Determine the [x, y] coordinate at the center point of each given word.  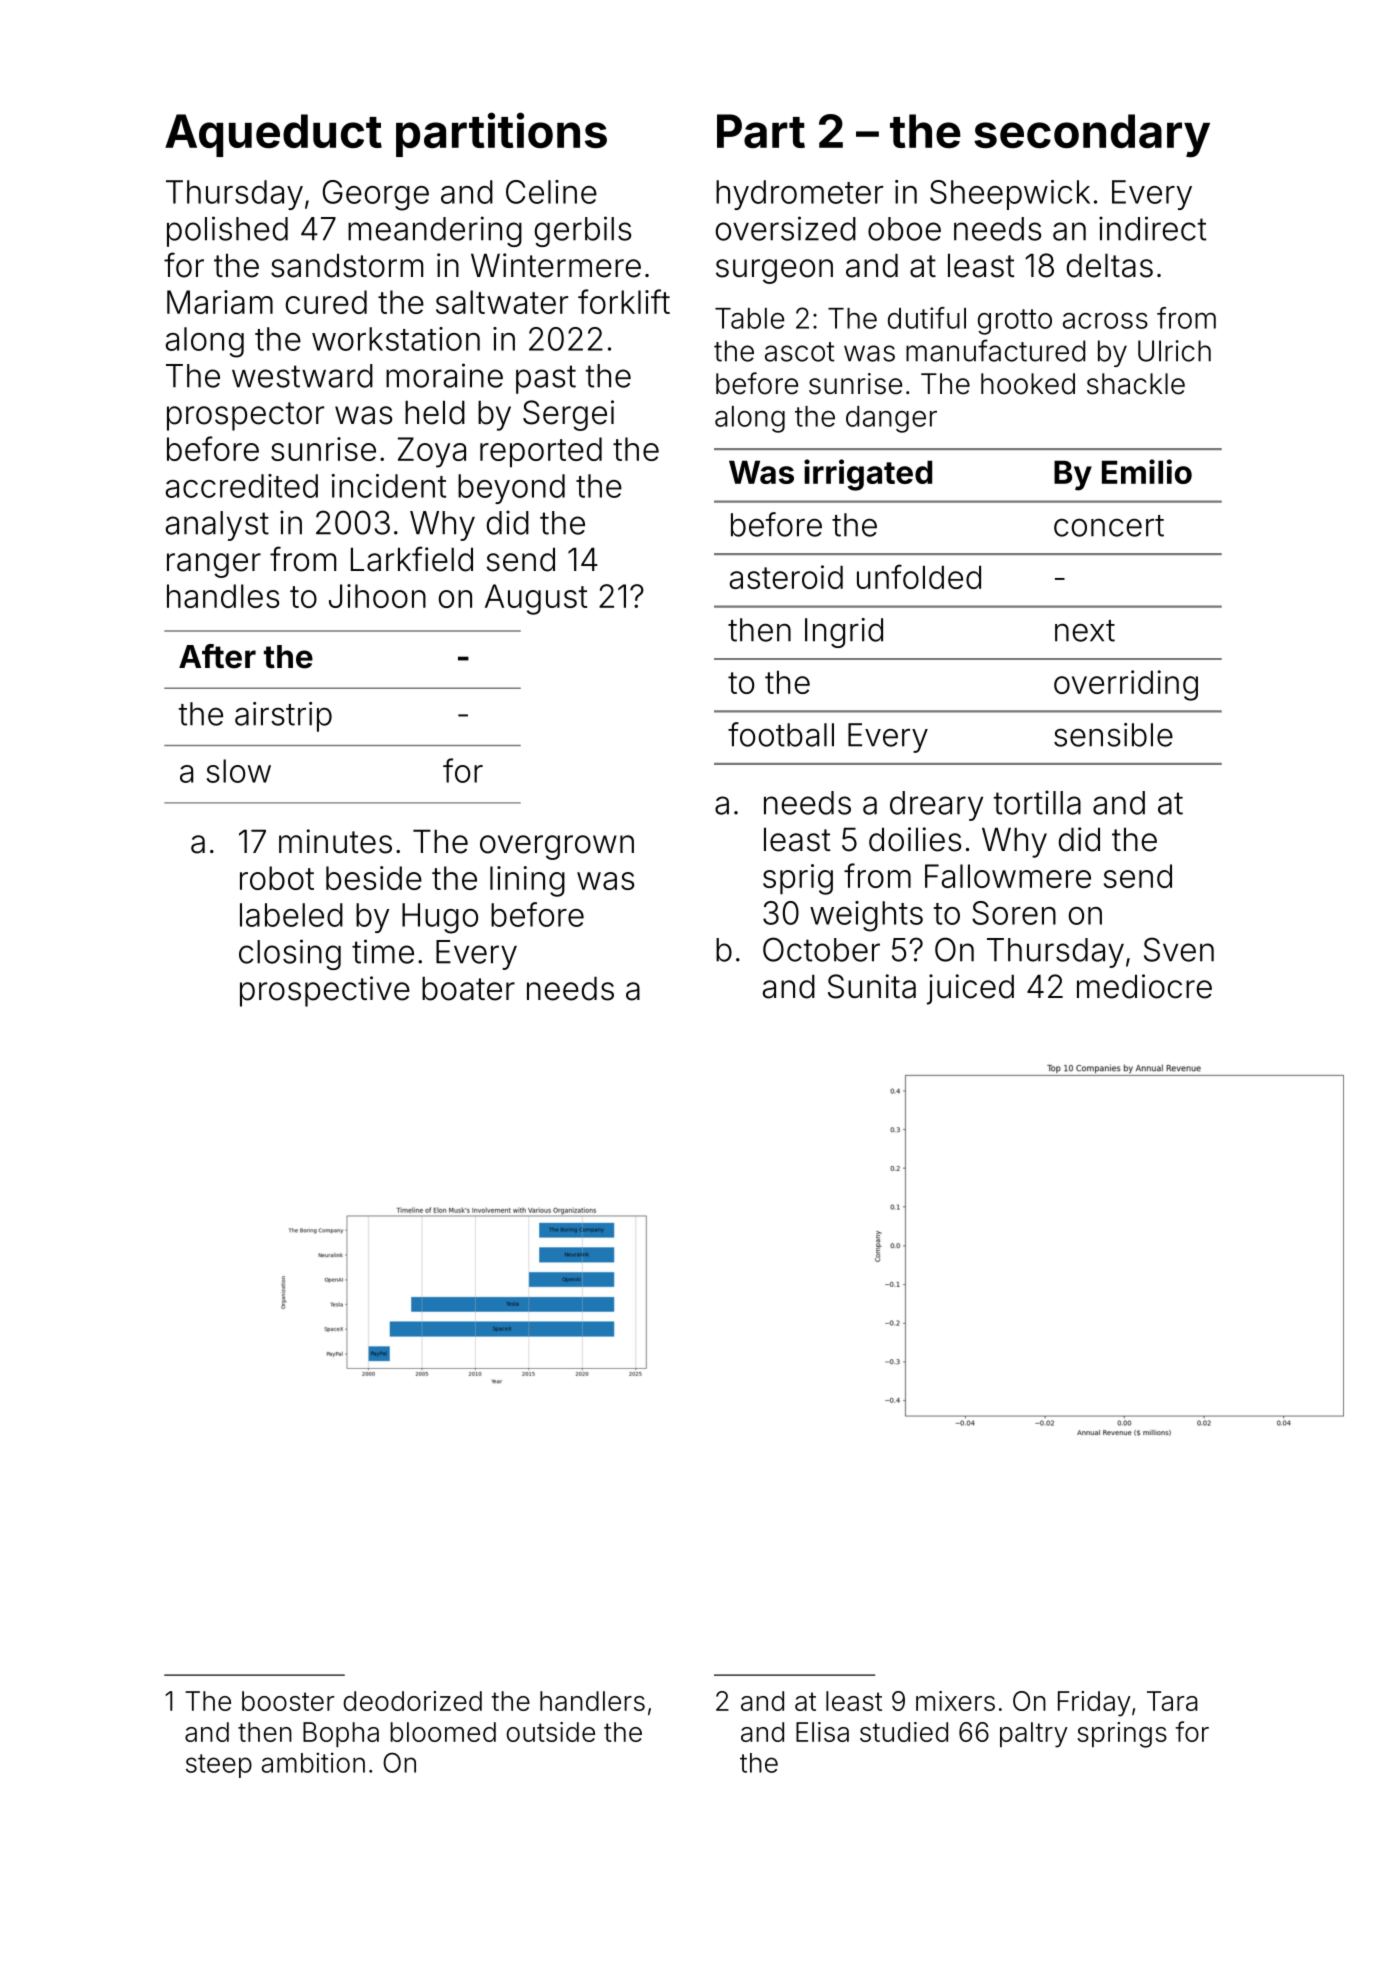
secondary [1092, 136]
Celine [551, 192]
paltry [1034, 1735]
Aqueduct [273, 135]
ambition [313, 1762]
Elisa [822, 1732]
